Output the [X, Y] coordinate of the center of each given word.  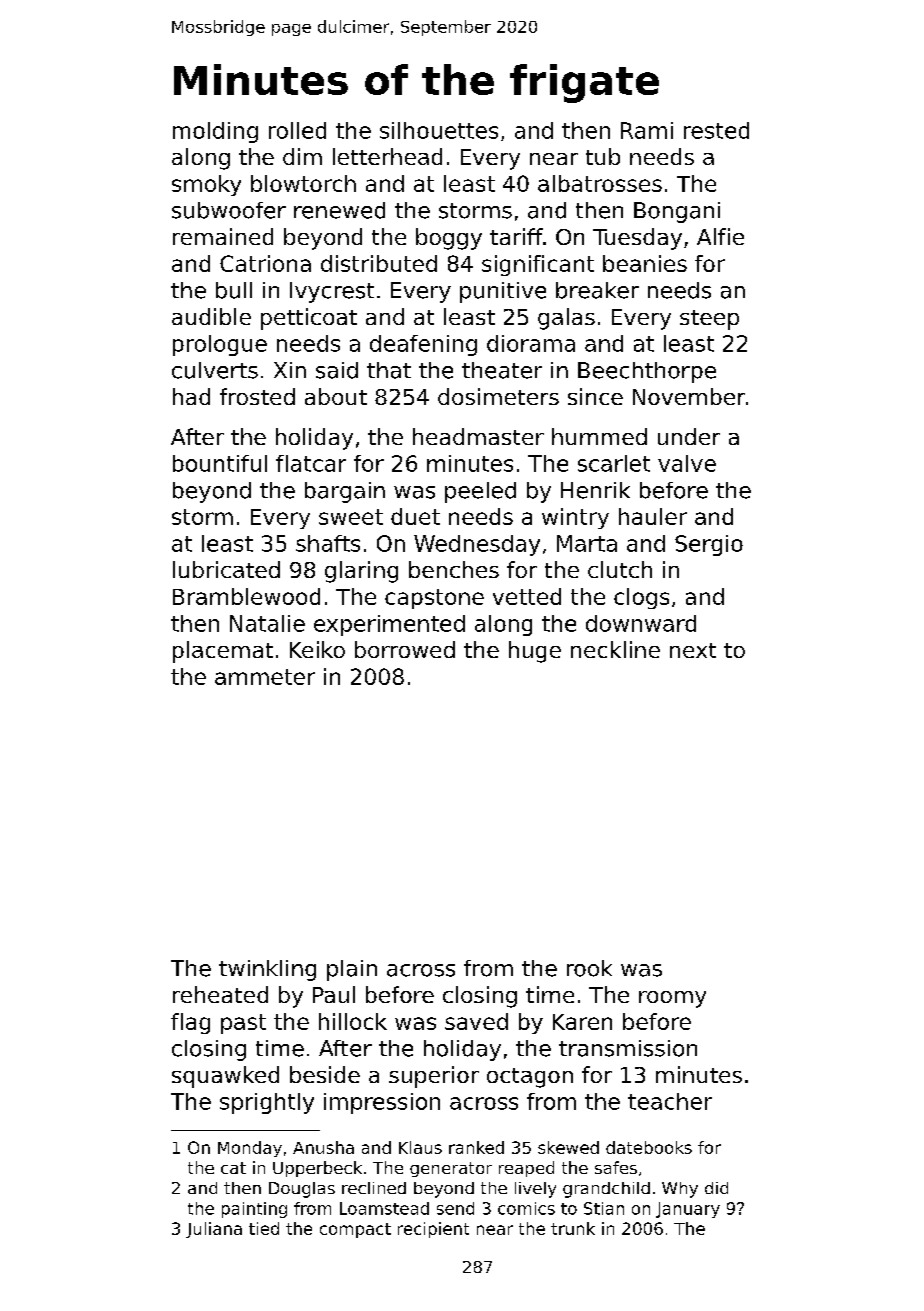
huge [535, 652]
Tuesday [637, 239]
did [716, 1188]
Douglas [302, 1190]
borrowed [405, 649]
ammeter [265, 677]
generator [451, 1169]
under [689, 436]
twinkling [267, 970]
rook [589, 968]
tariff [516, 236]
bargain [345, 492]
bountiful [220, 463]
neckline [615, 649]
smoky [206, 185]
